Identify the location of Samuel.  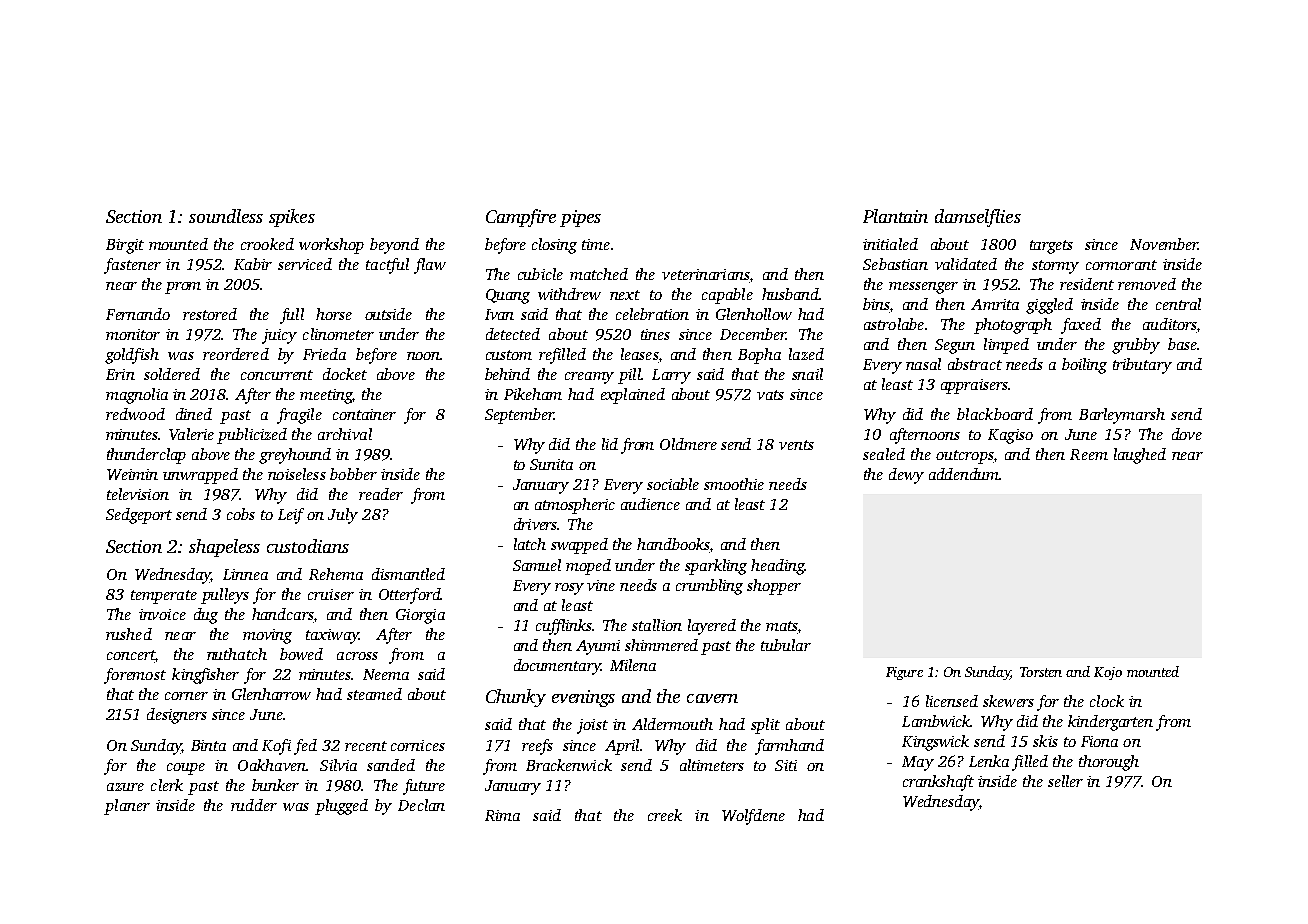
(537, 565).
